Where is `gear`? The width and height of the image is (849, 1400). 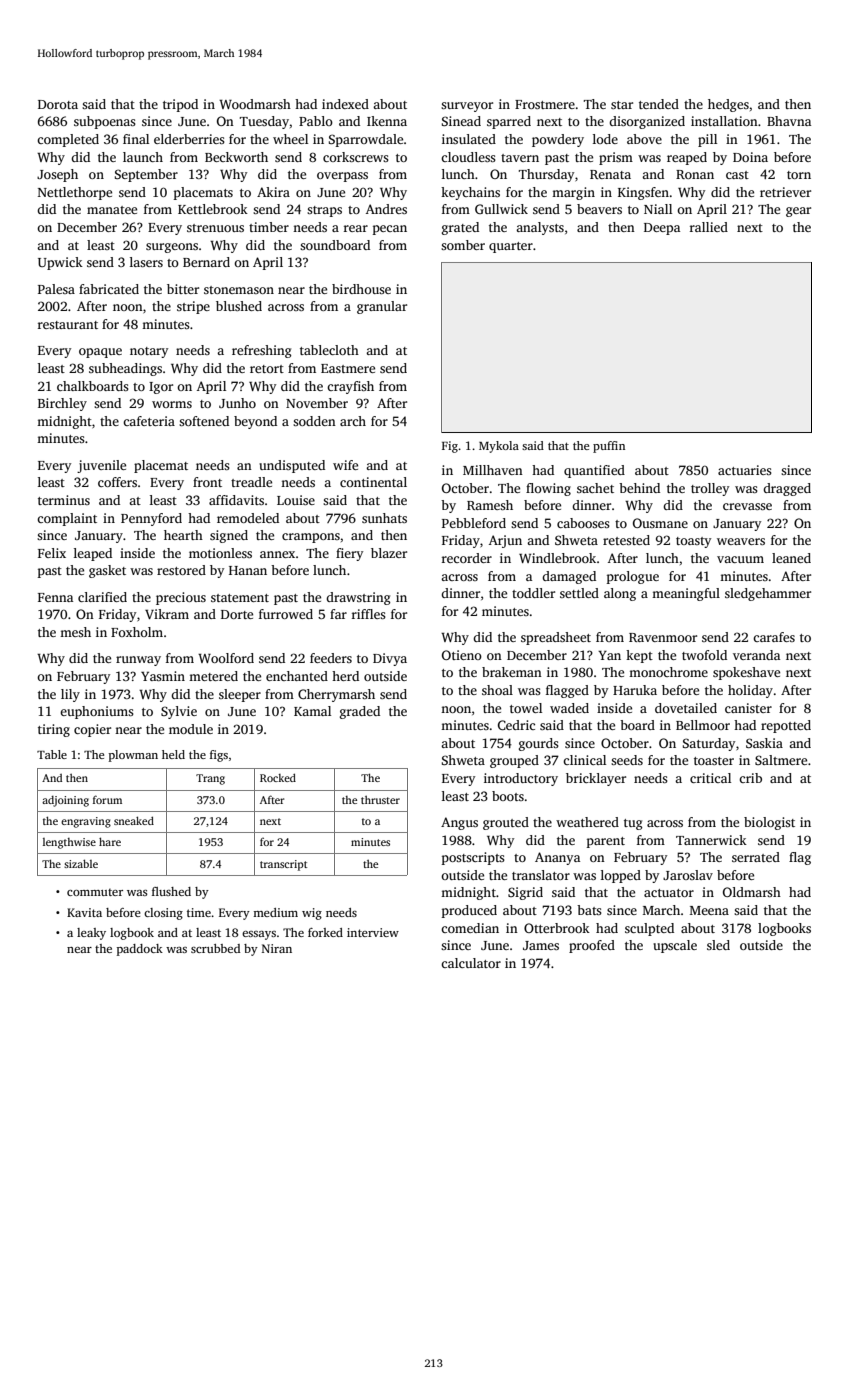 gear is located at coordinates (798, 212).
